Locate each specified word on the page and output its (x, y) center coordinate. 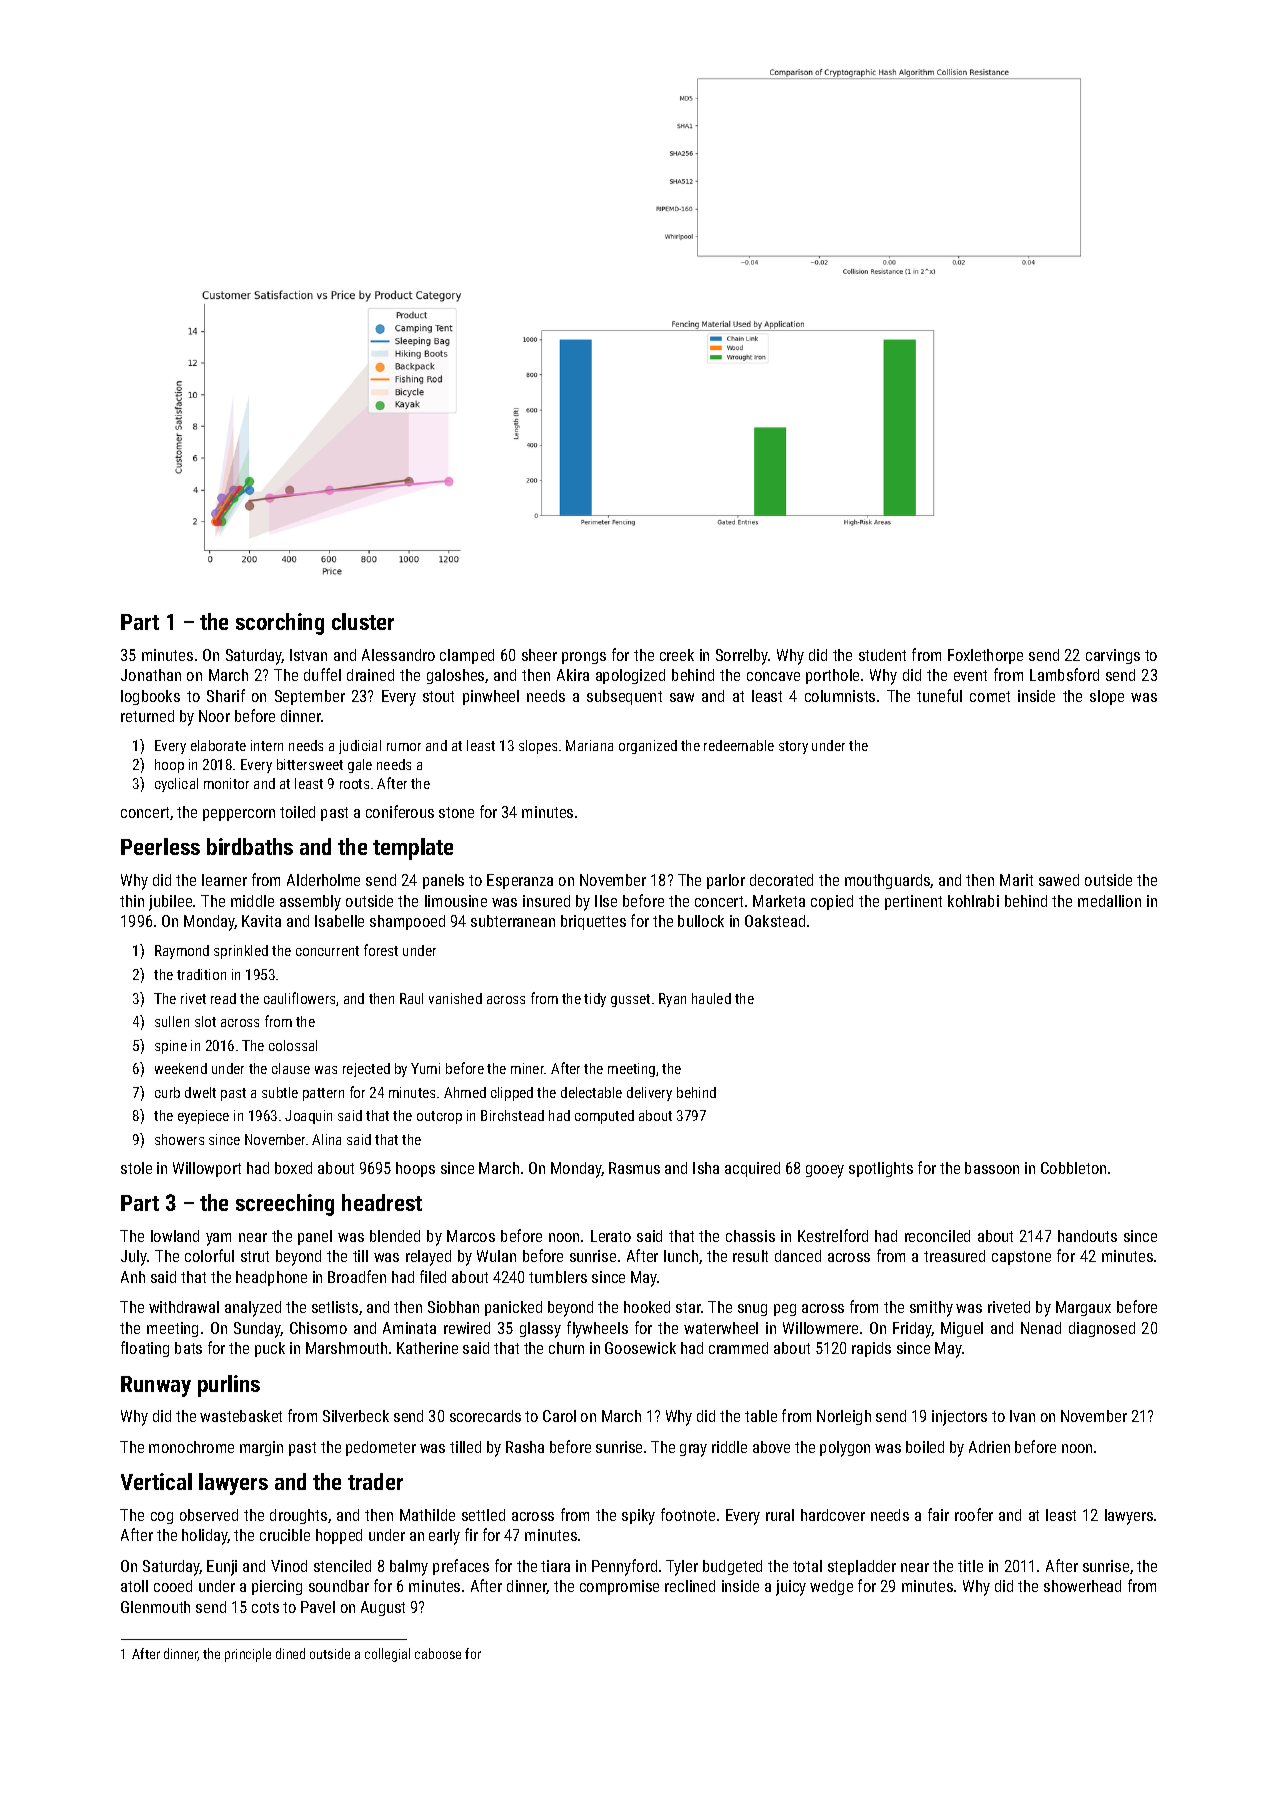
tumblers (558, 1277)
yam (218, 1239)
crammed (738, 1348)
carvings (1113, 656)
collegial (387, 1655)
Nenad (1041, 1328)
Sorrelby (742, 657)
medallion (1109, 901)
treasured (954, 1256)
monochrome (191, 1447)
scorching (280, 624)
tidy (595, 1000)
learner (224, 880)
